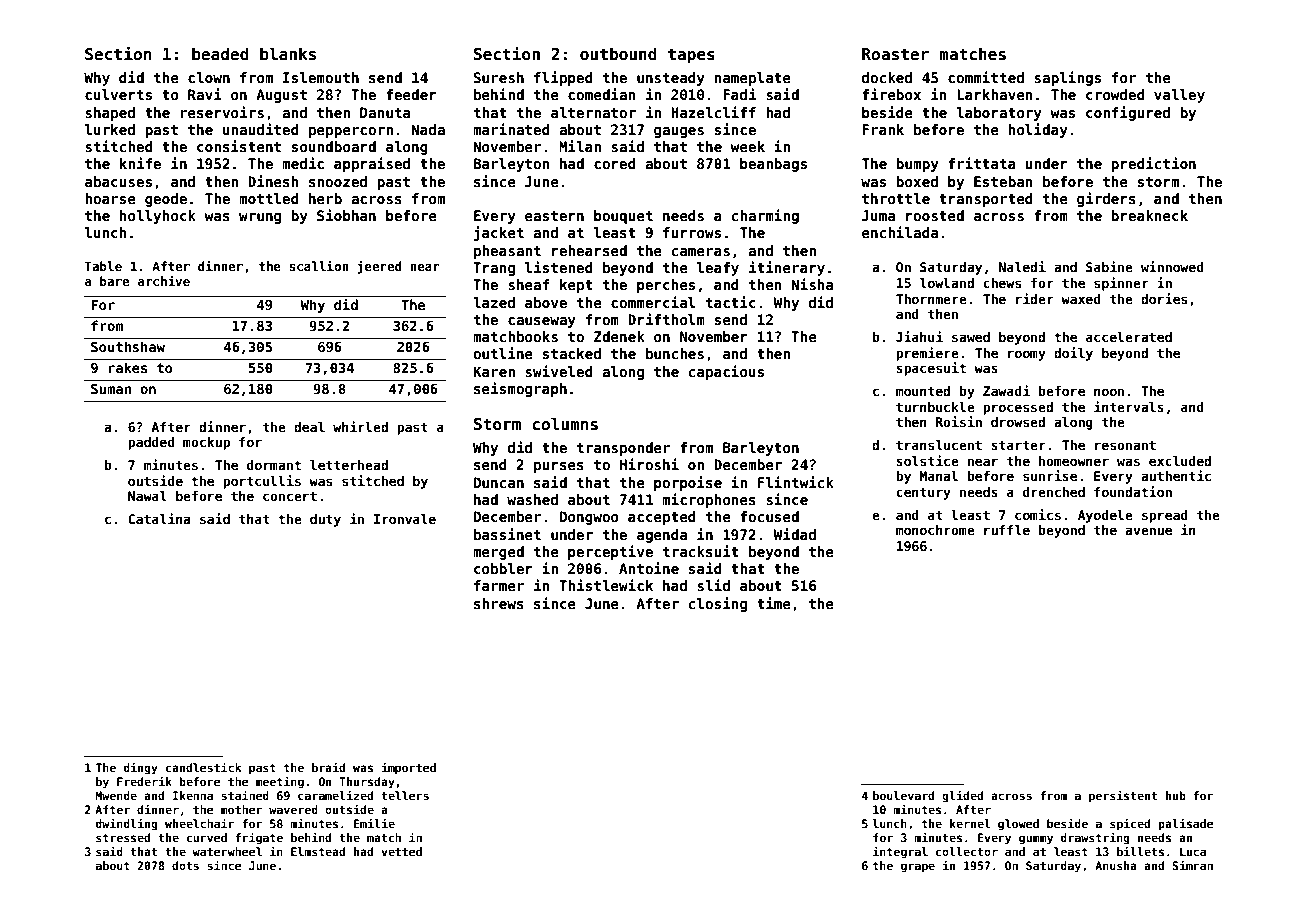 The image size is (1308, 924). Describe the element at coordinates (499, 77) in the screenshot. I see `Suresh` at that location.
